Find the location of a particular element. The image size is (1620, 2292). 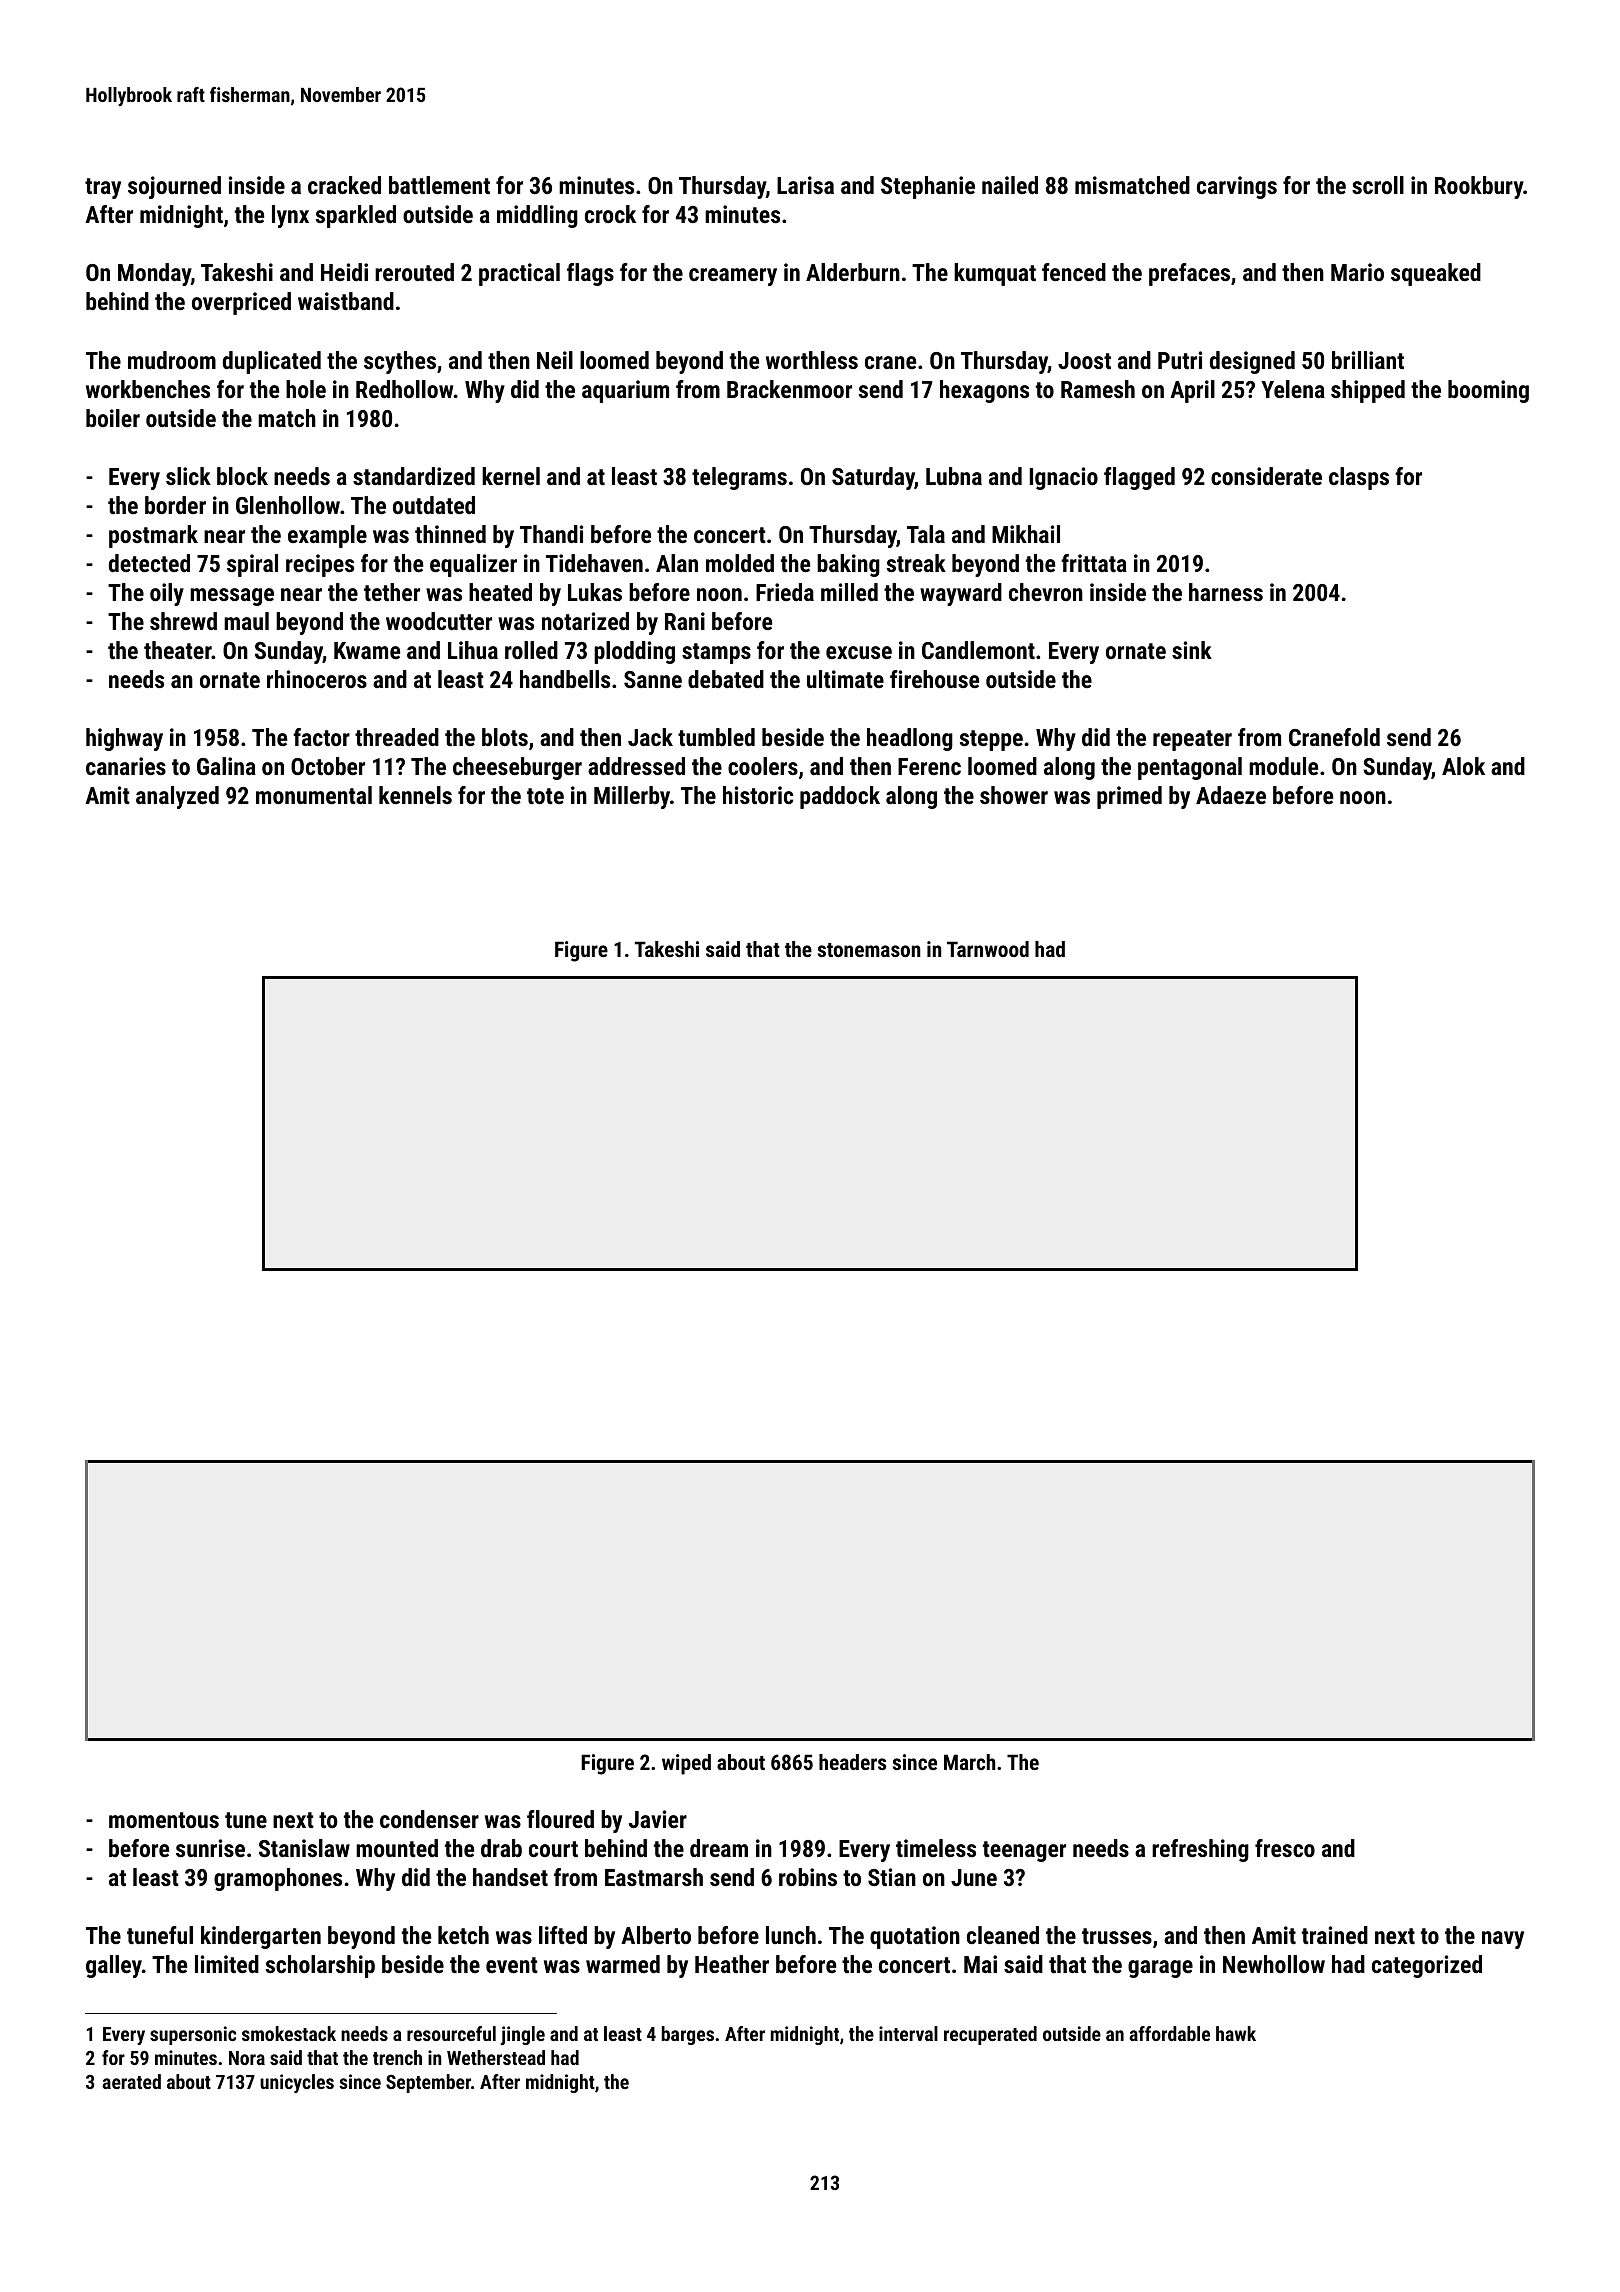

sunrise is located at coordinates (210, 1848).
